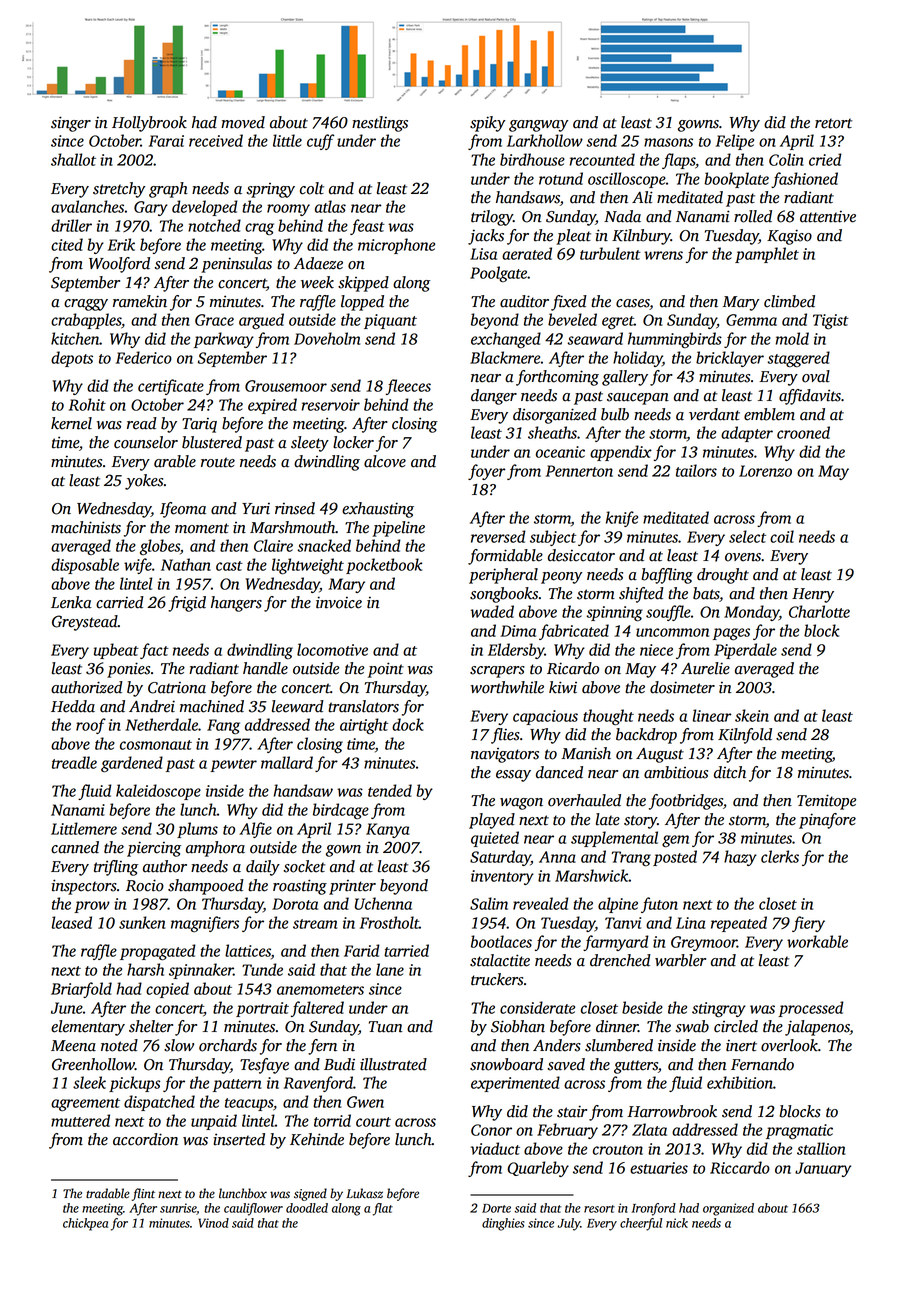  What do you see at coordinates (81, 990) in the page?
I see `Briarfold` at bounding box center [81, 990].
